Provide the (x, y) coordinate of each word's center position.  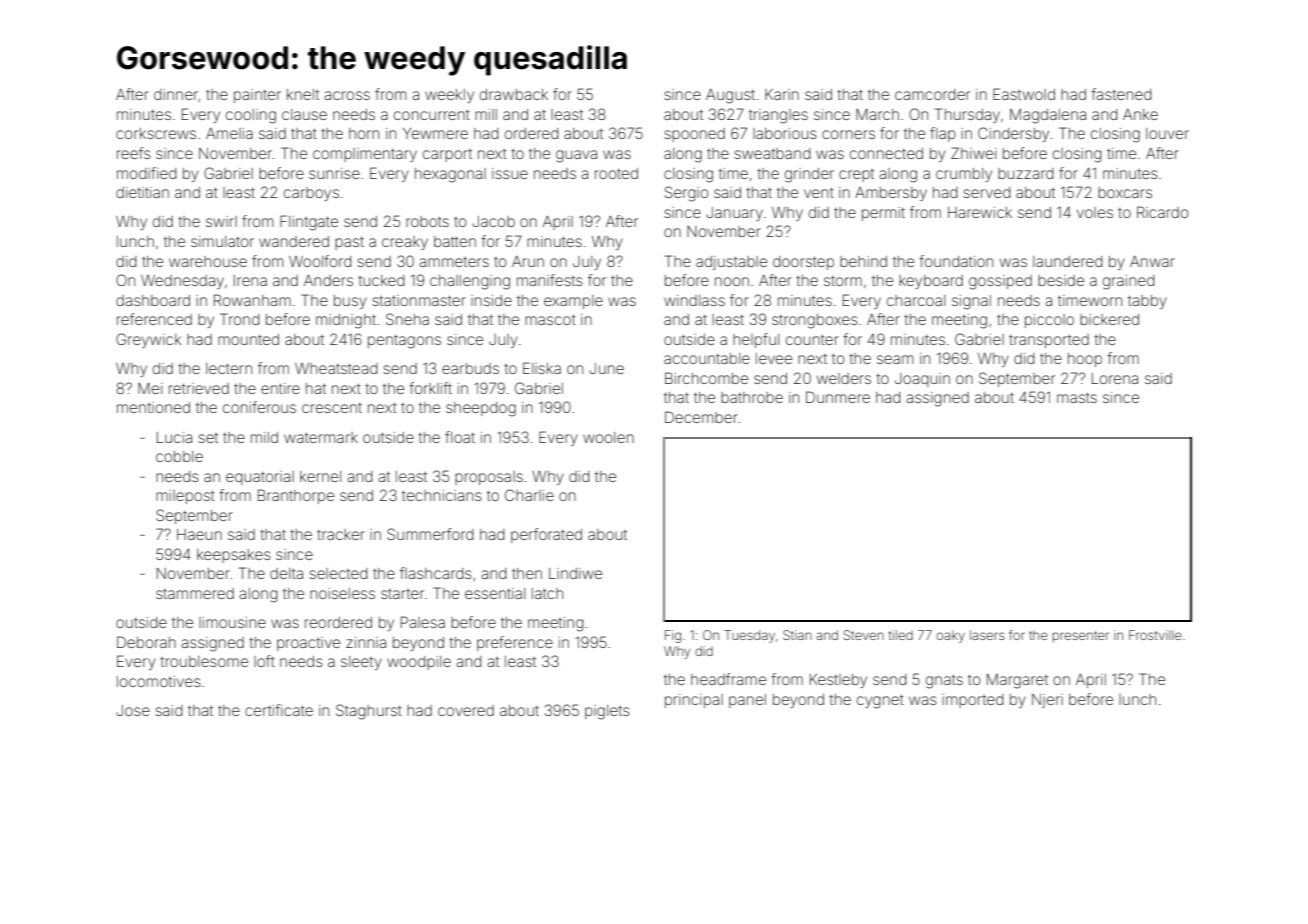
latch (547, 593)
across (347, 95)
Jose (133, 710)
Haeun (199, 534)
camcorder (932, 94)
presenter (1081, 637)
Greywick (148, 340)
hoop (1085, 360)
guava (576, 156)
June (606, 368)
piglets (607, 712)
